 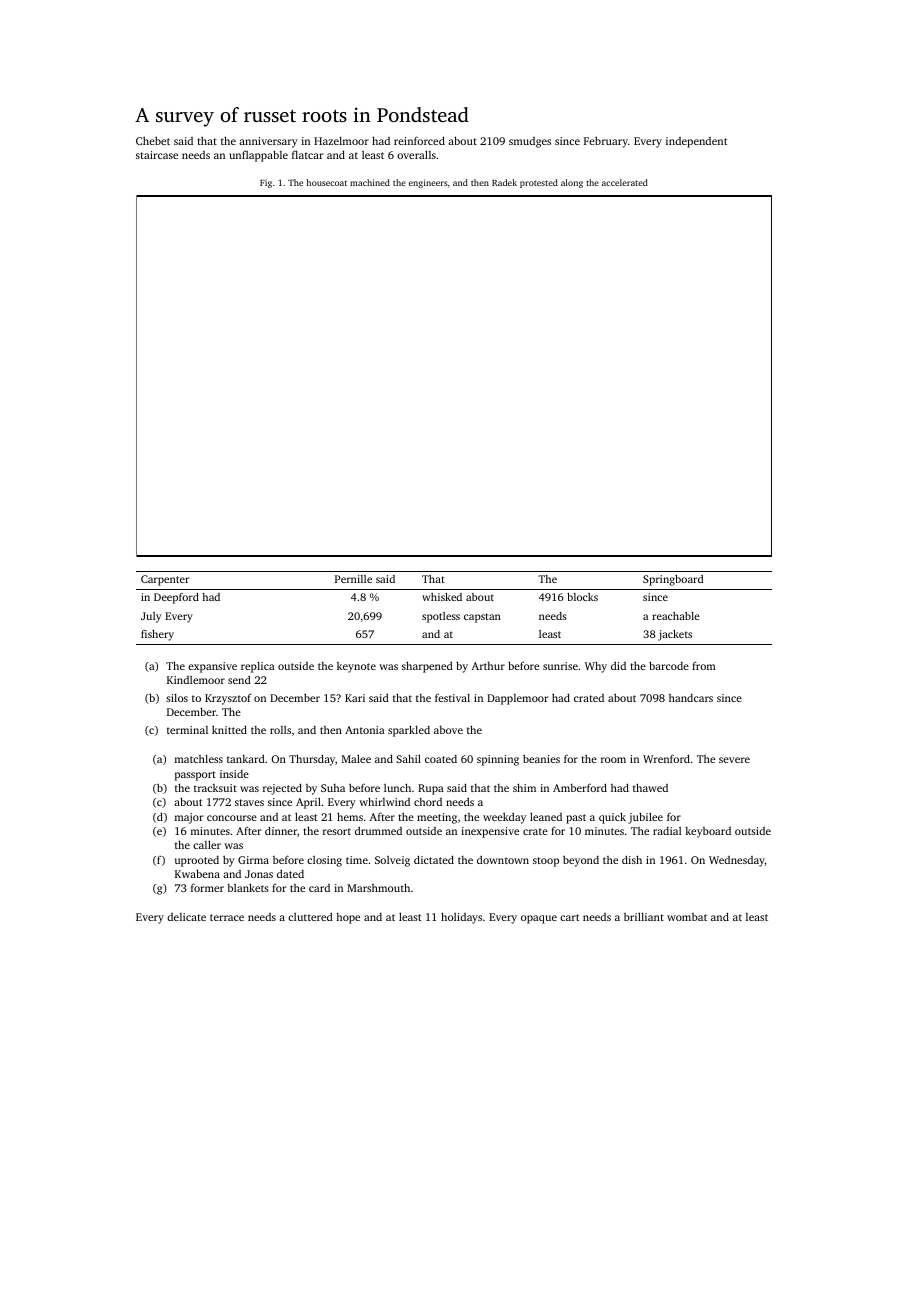 What do you see at coordinates (517, 699) in the page?
I see `Dapplemoor` at bounding box center [517, 699].
